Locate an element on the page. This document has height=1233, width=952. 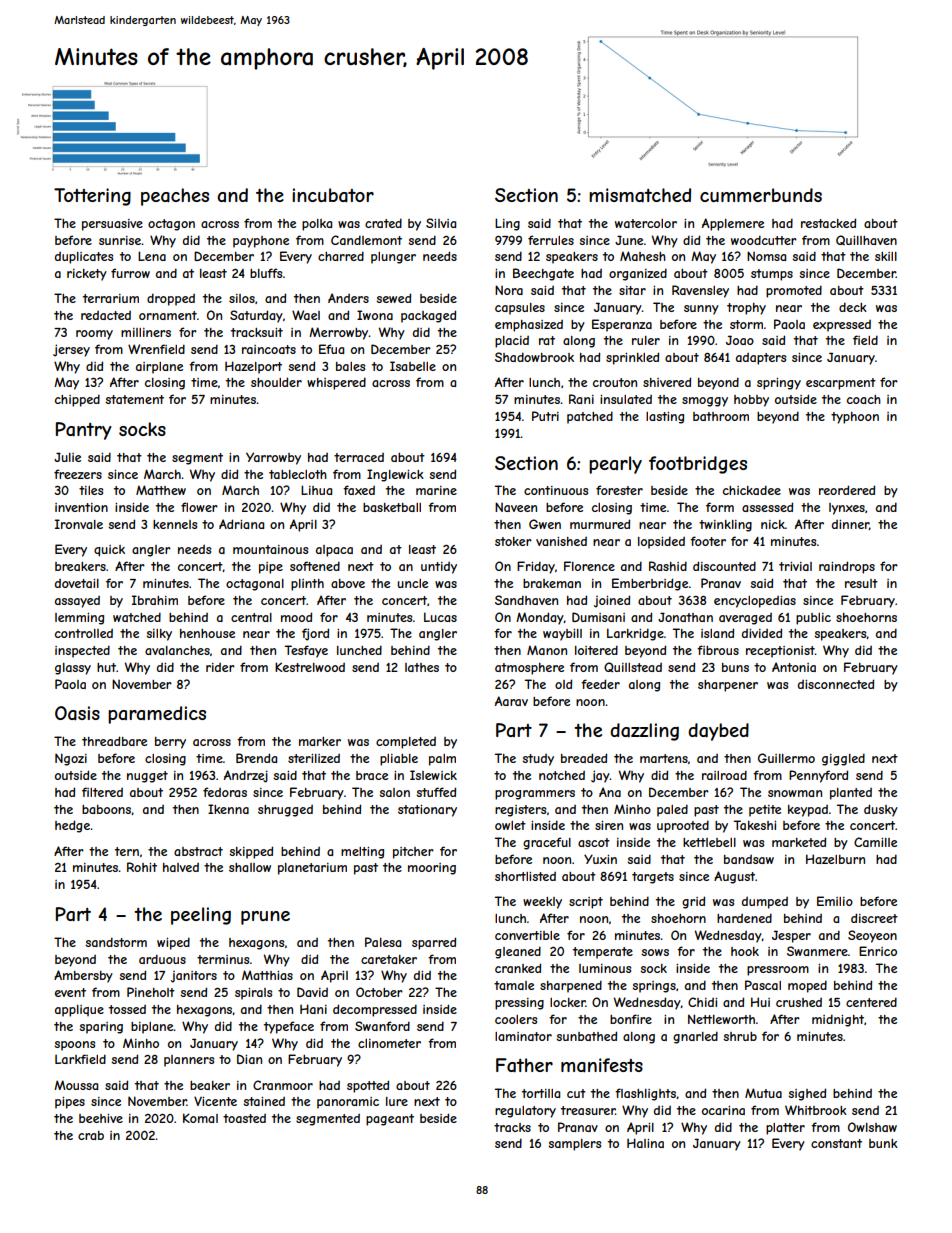
berry is located at coordinates (170, 743).
